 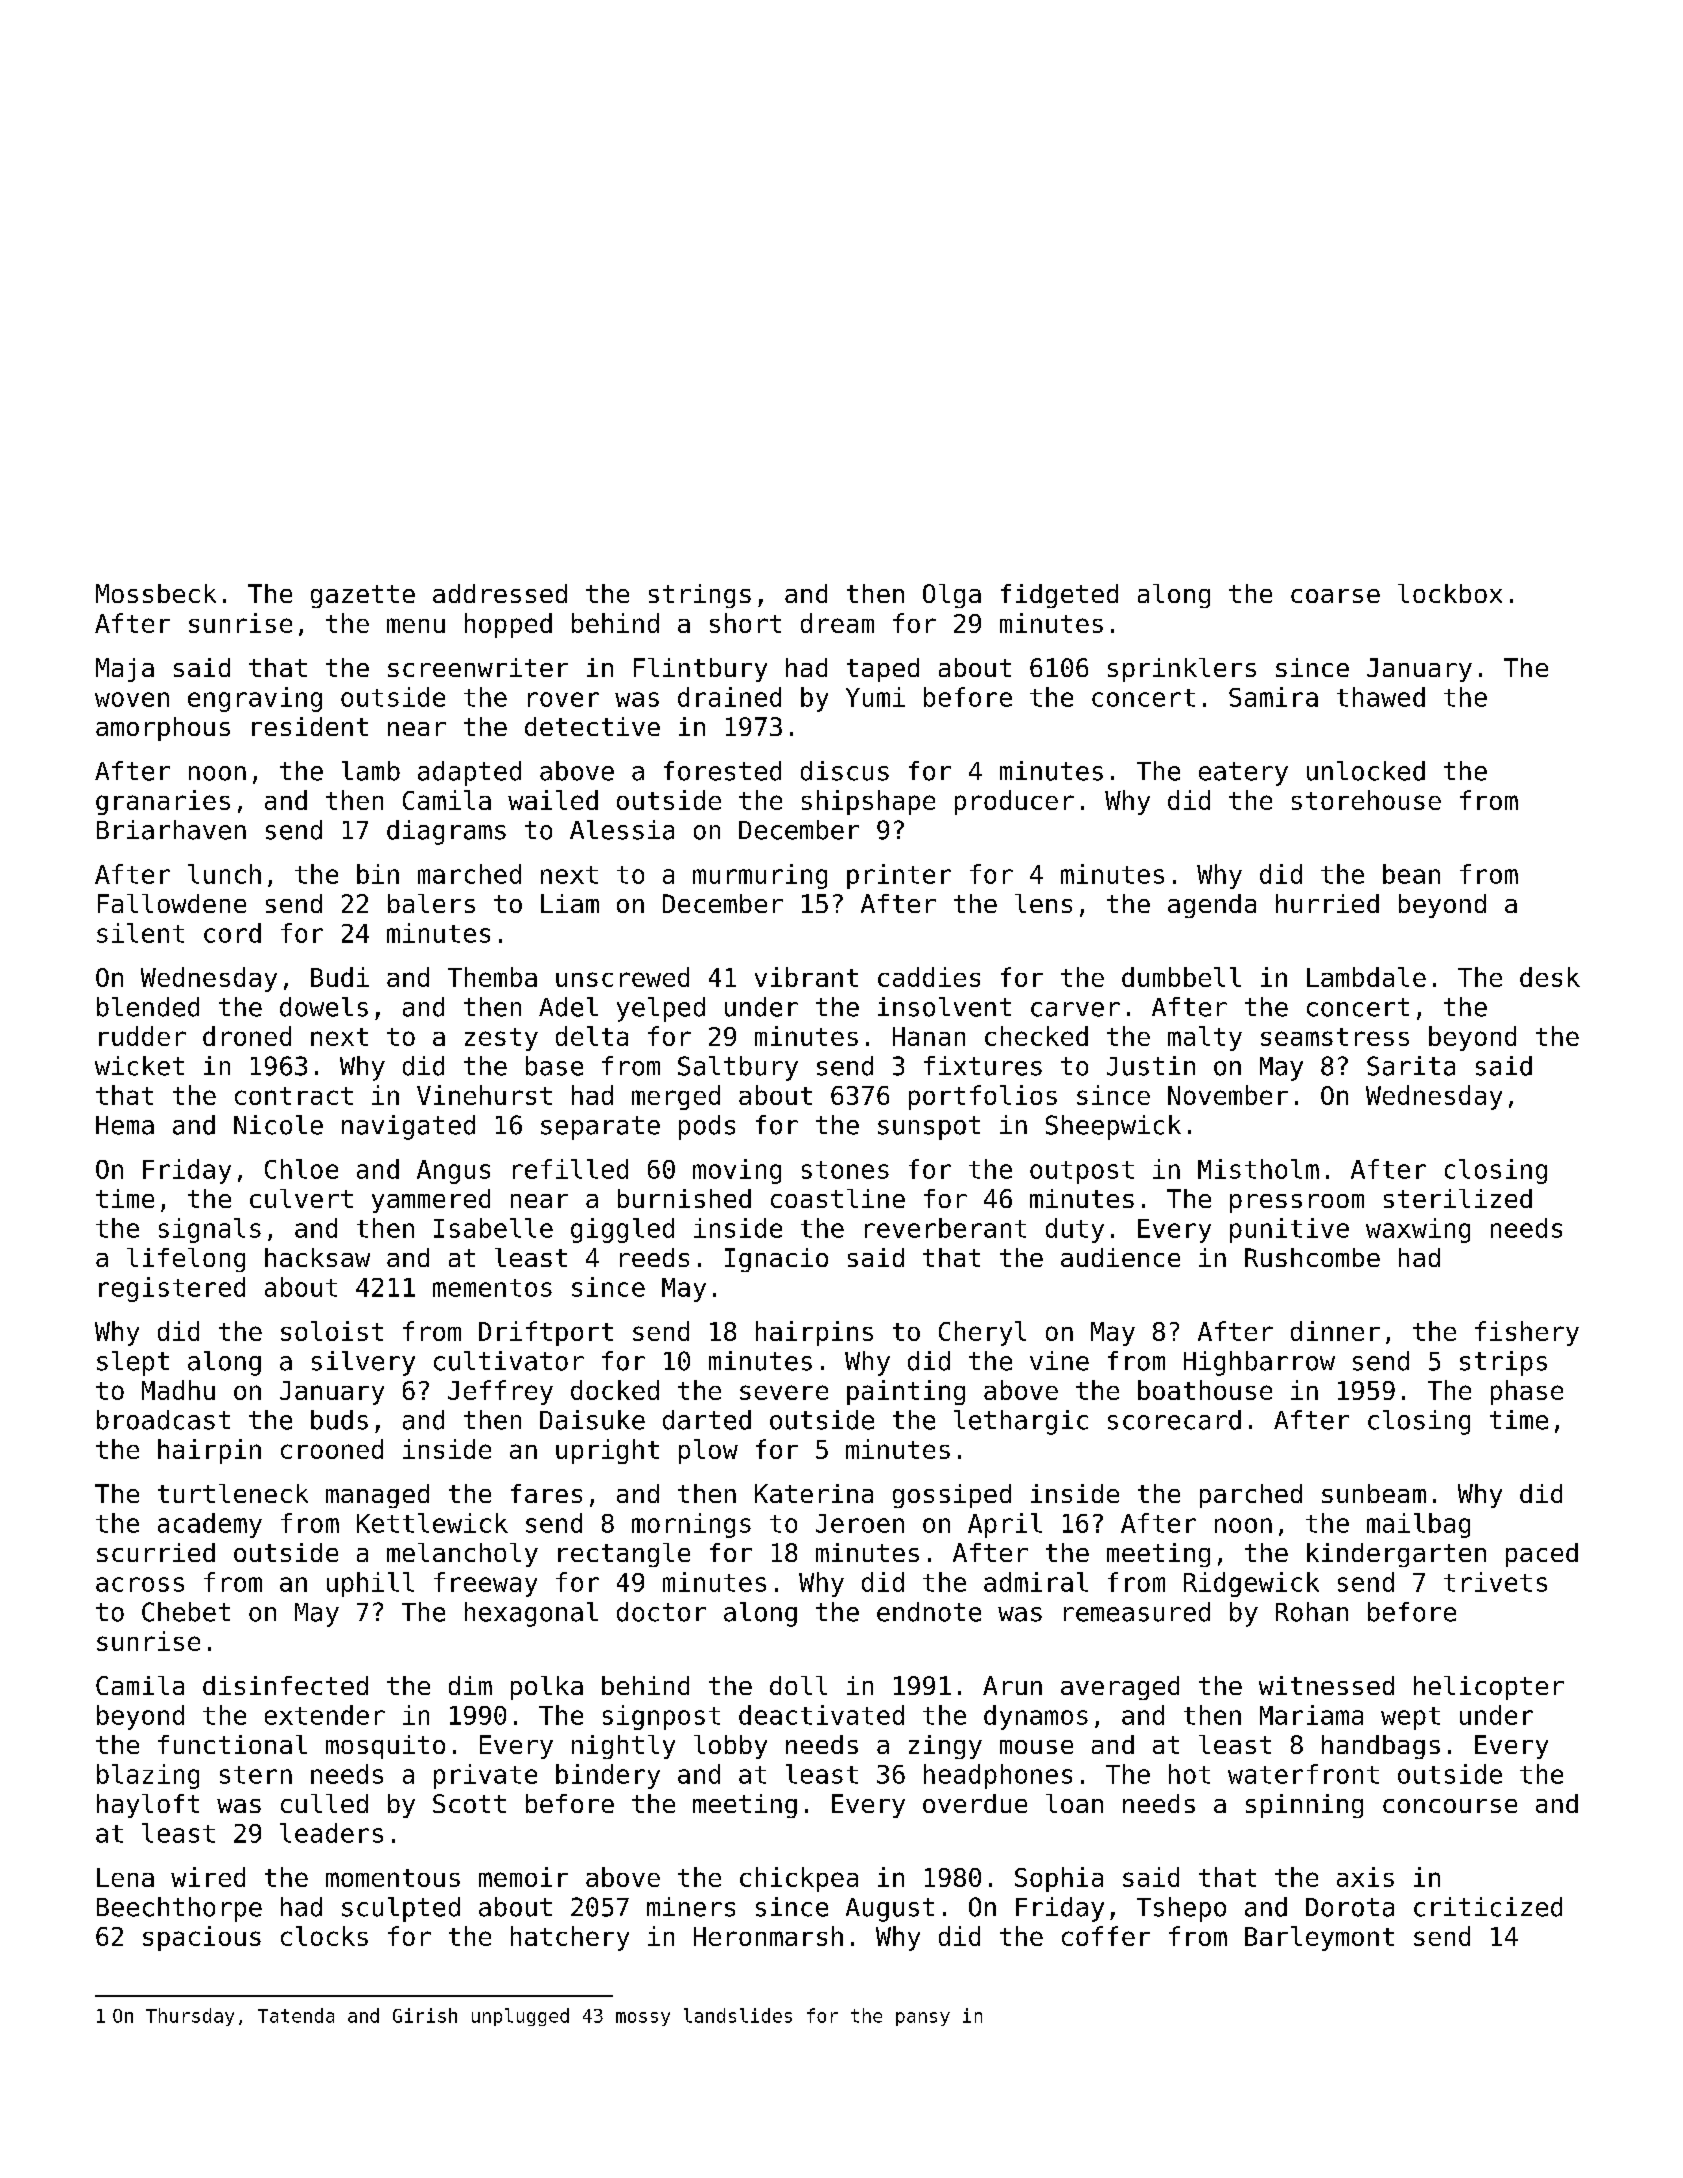 What do you see at coordinates (416, 625) in the page?
I see `menu` at bounding box center [416, 625].
